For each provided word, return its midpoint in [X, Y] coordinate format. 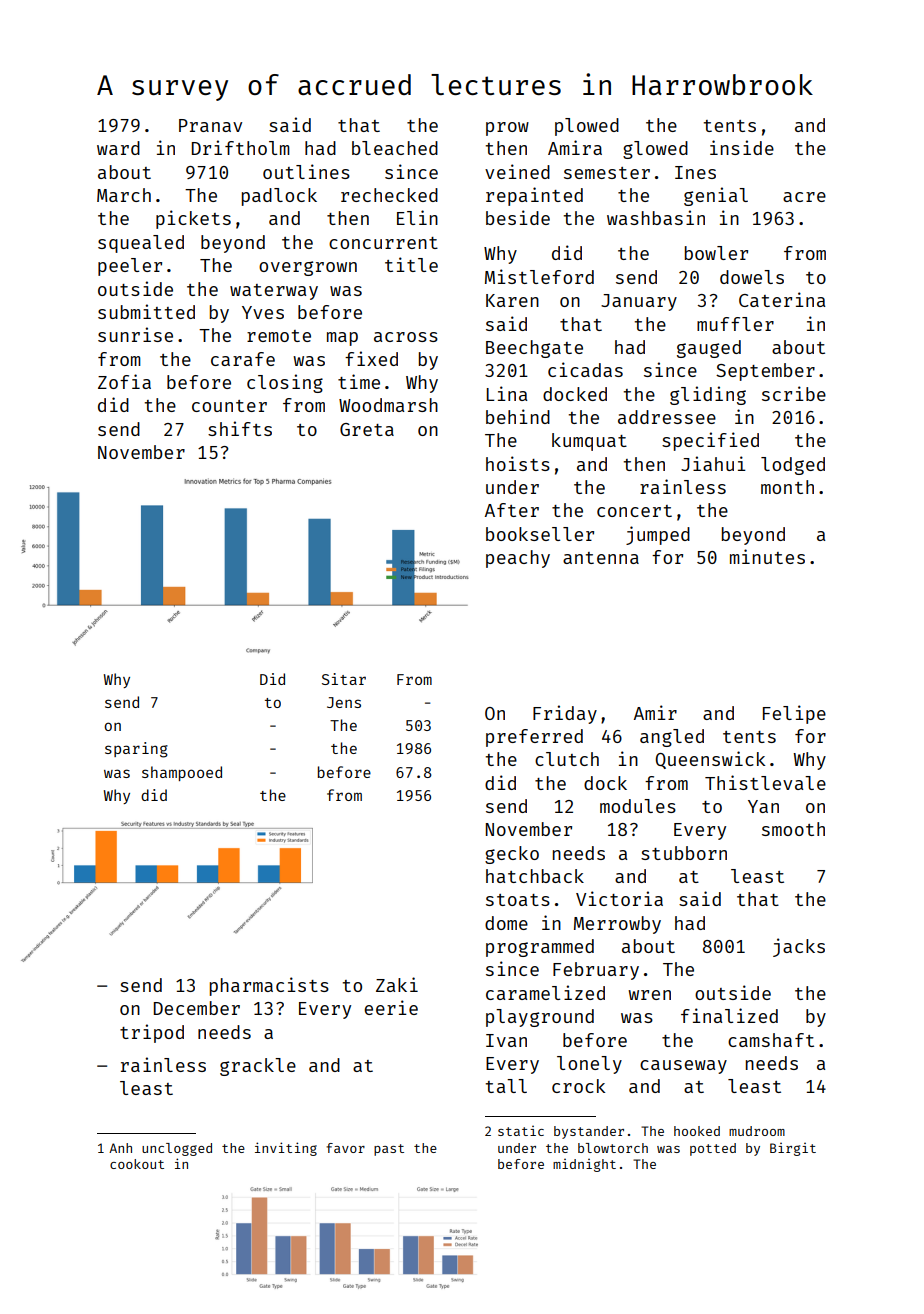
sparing [136, 750]
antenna [601, 558]
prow [507, 129]
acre [804, 197]
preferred [534, 738]
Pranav [210, 125]
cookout [137, 1164]
